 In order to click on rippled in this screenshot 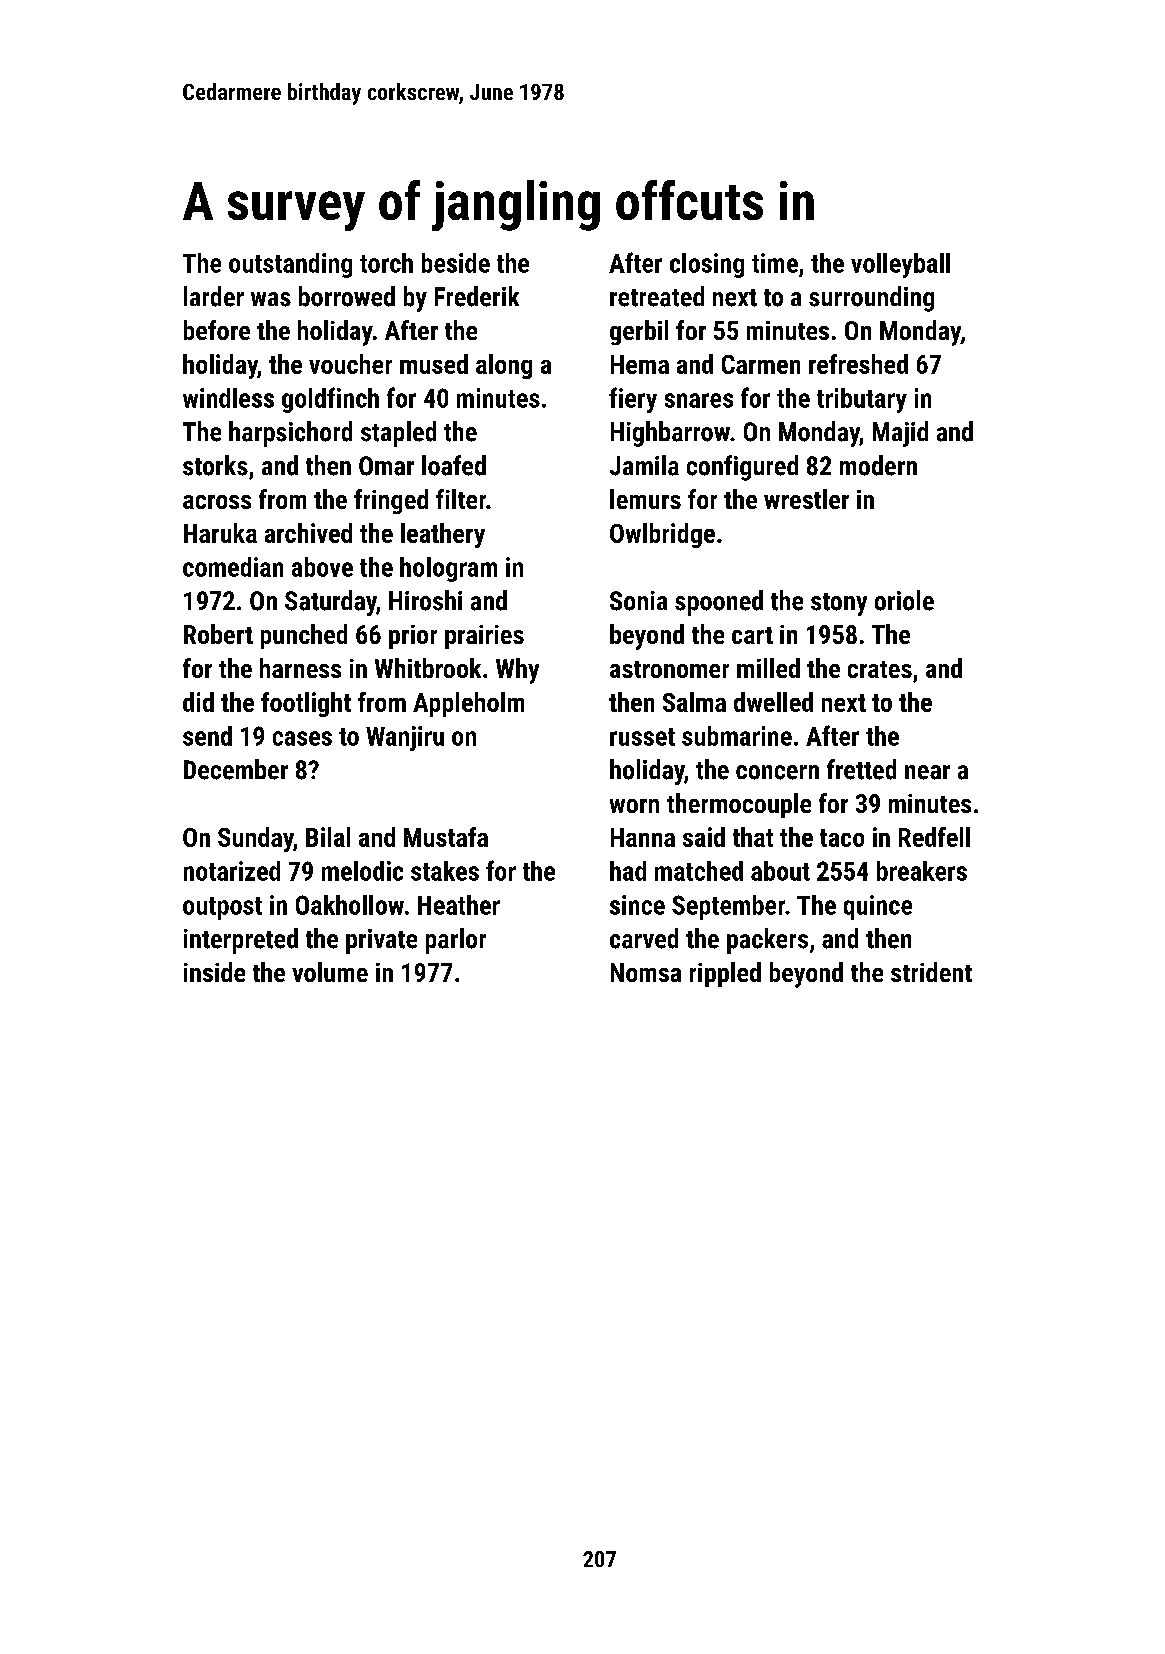, I will do `click(725, 974)`.
